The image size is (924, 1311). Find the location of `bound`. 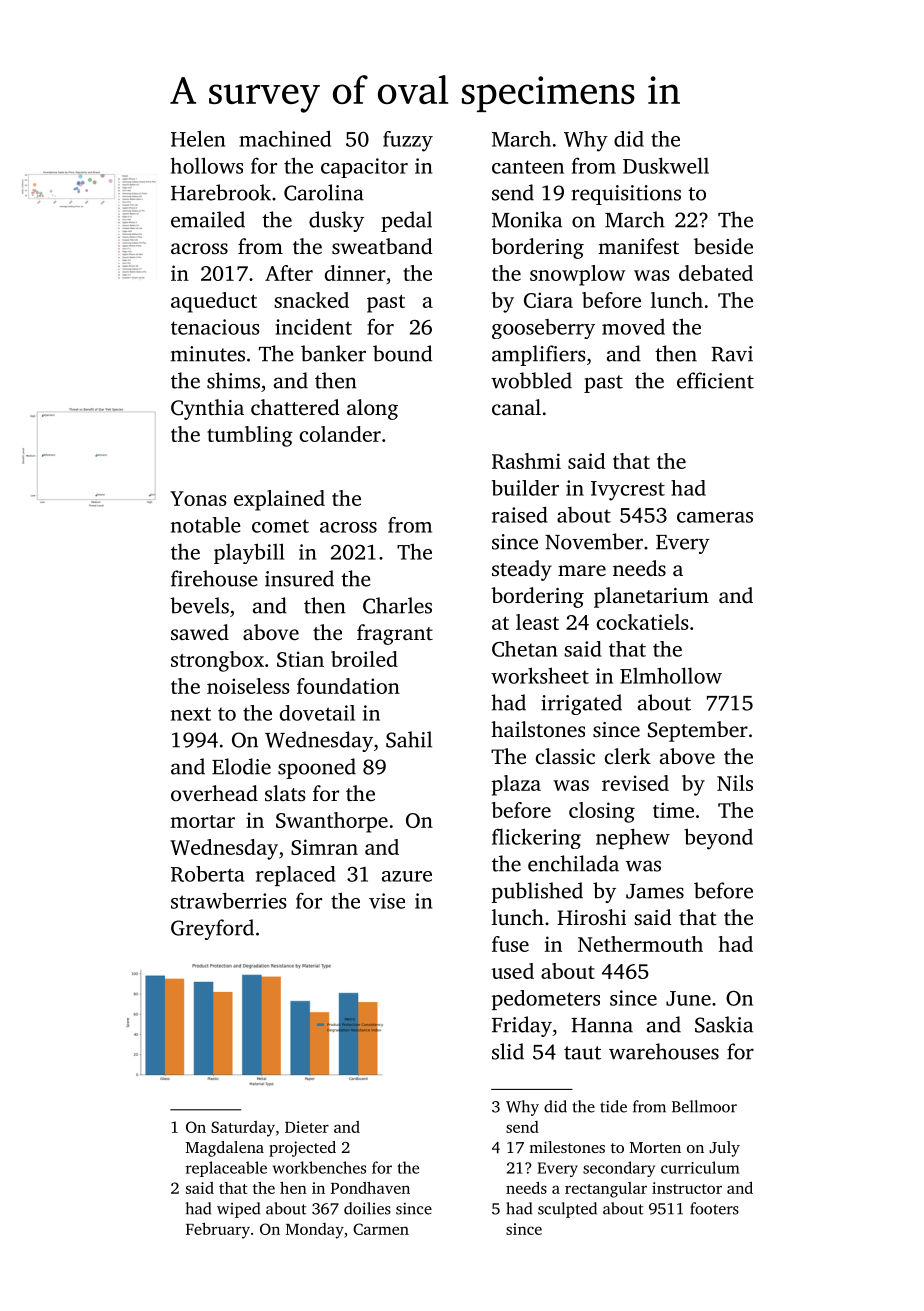

bound is located at coordinates (402, 353).
